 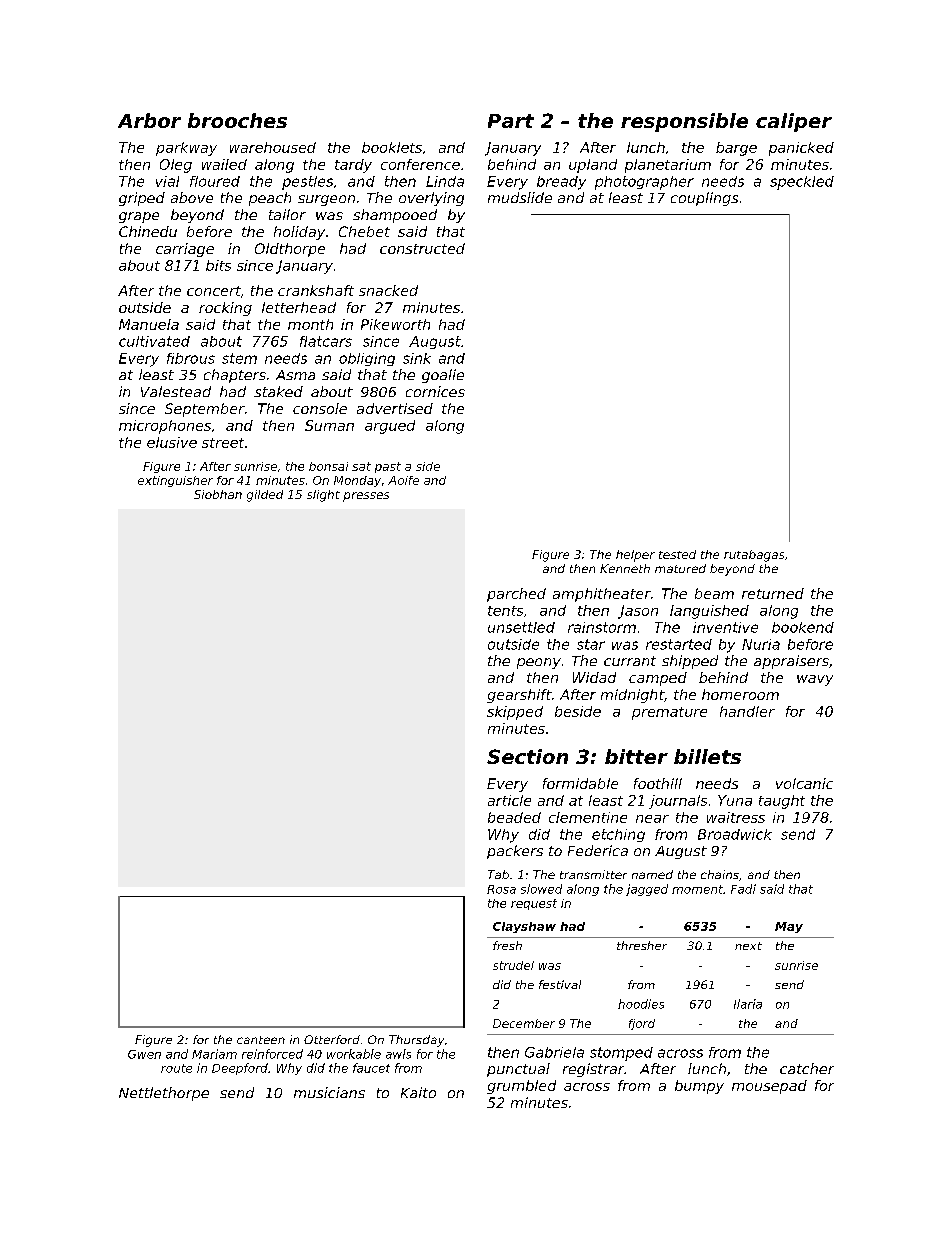 I want to click on helper, so click(x=635, y=556).
